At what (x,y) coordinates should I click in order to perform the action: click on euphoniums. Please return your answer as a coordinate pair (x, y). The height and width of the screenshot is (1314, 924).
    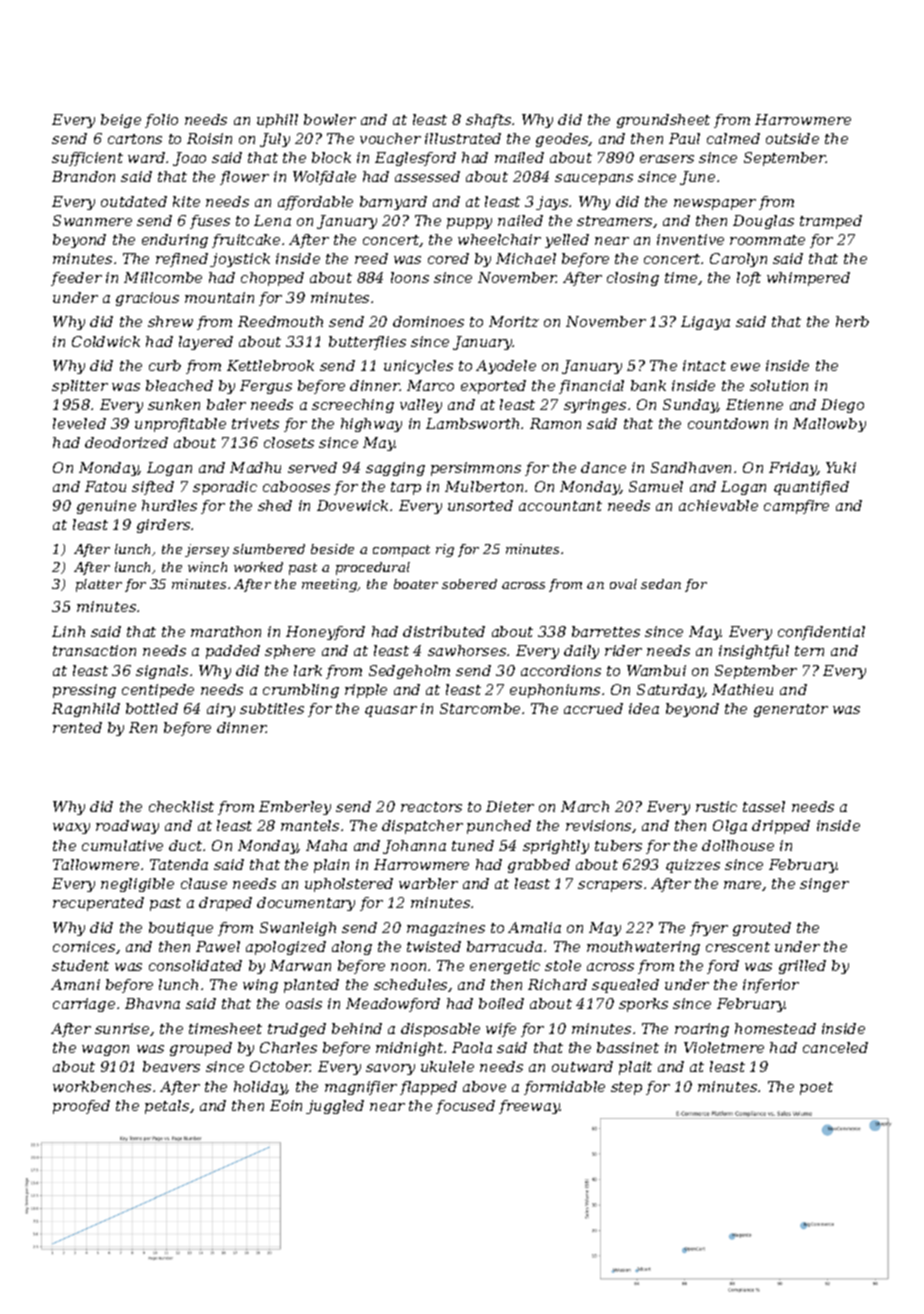
    Looking at the image, I should click on (555, 691).
